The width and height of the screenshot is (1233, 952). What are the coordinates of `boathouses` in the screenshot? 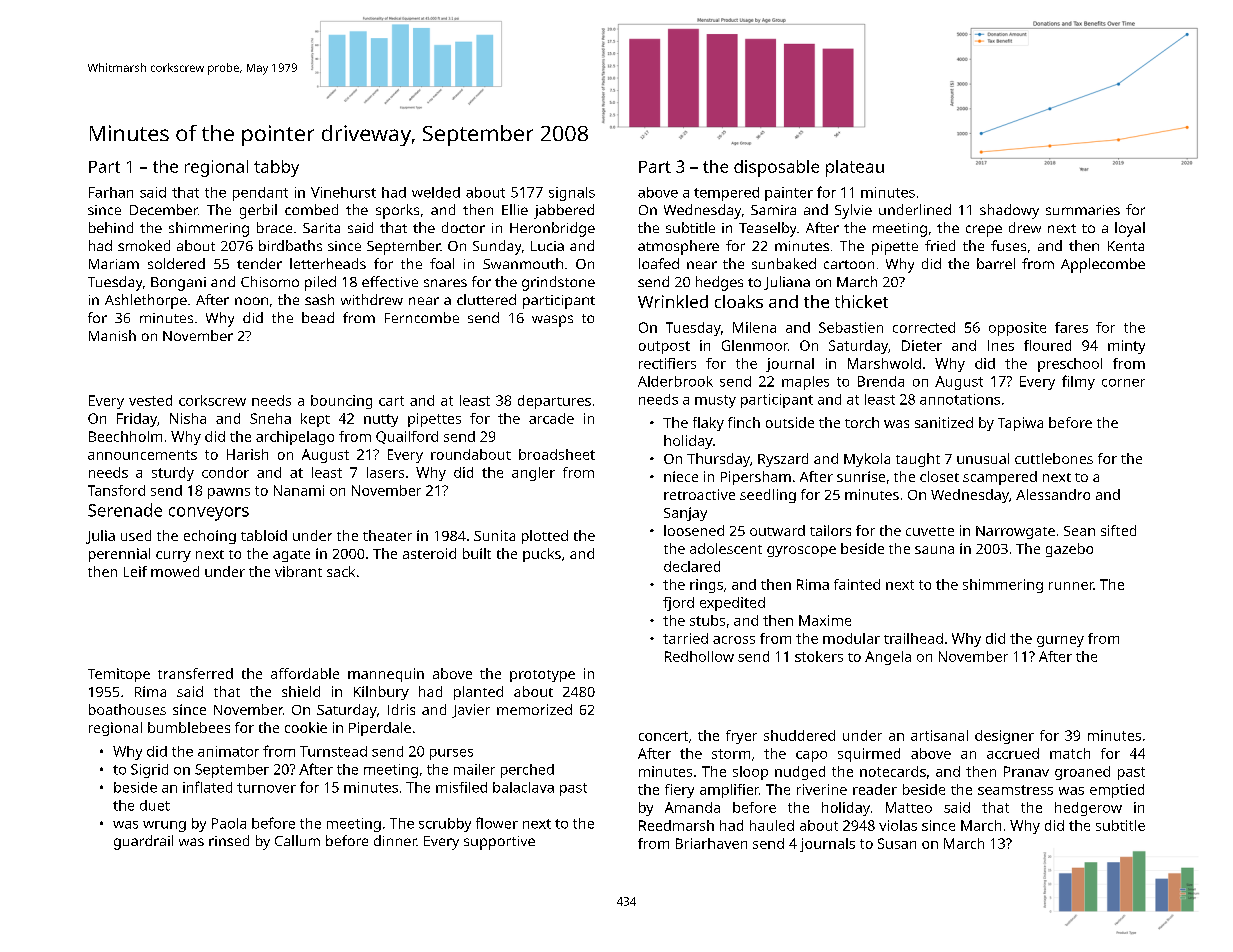 It's located at (127, 709).
